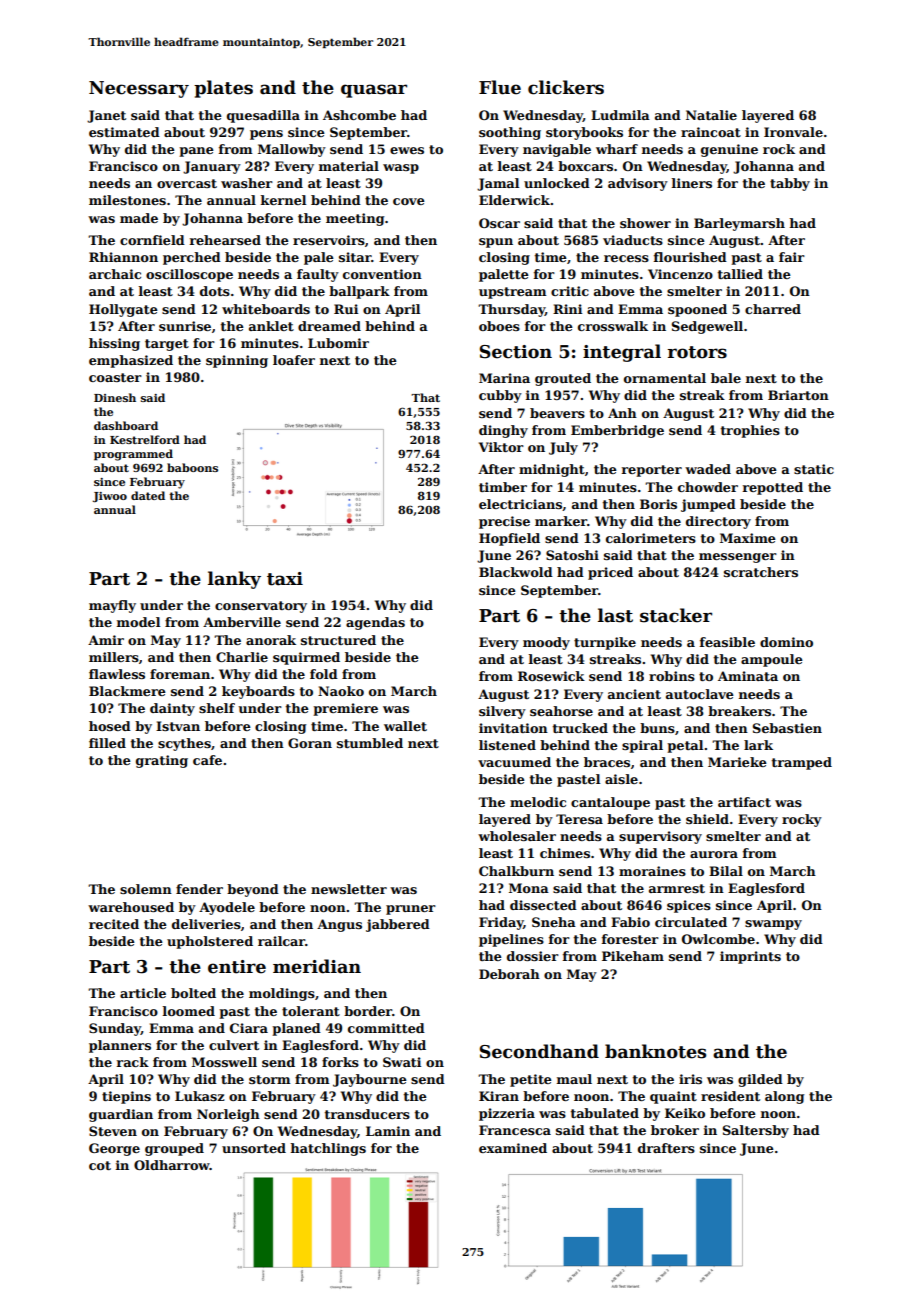  I want to click on committed, so click(386, 1028).
